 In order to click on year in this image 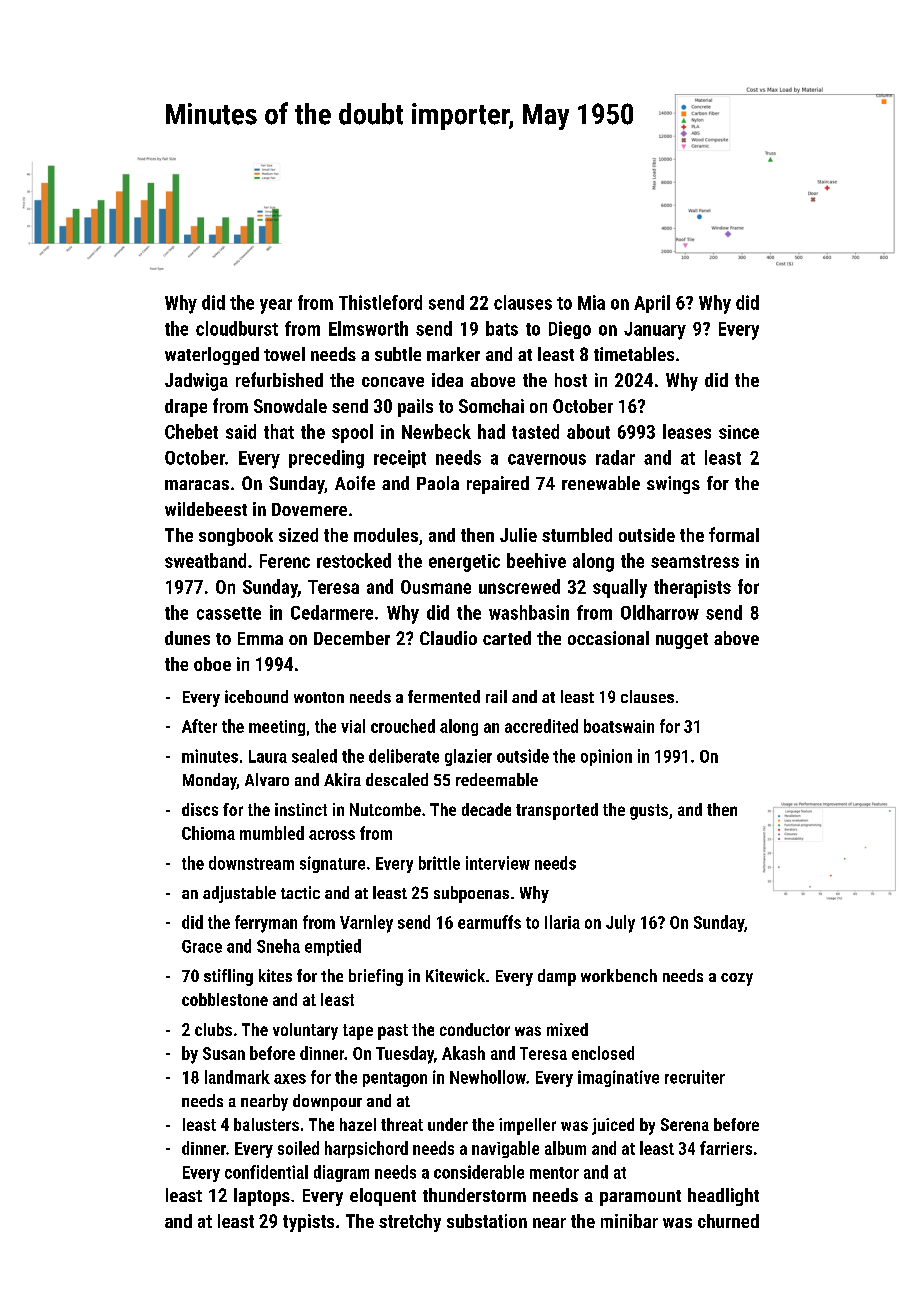, I will do `click(276, 306)`.
